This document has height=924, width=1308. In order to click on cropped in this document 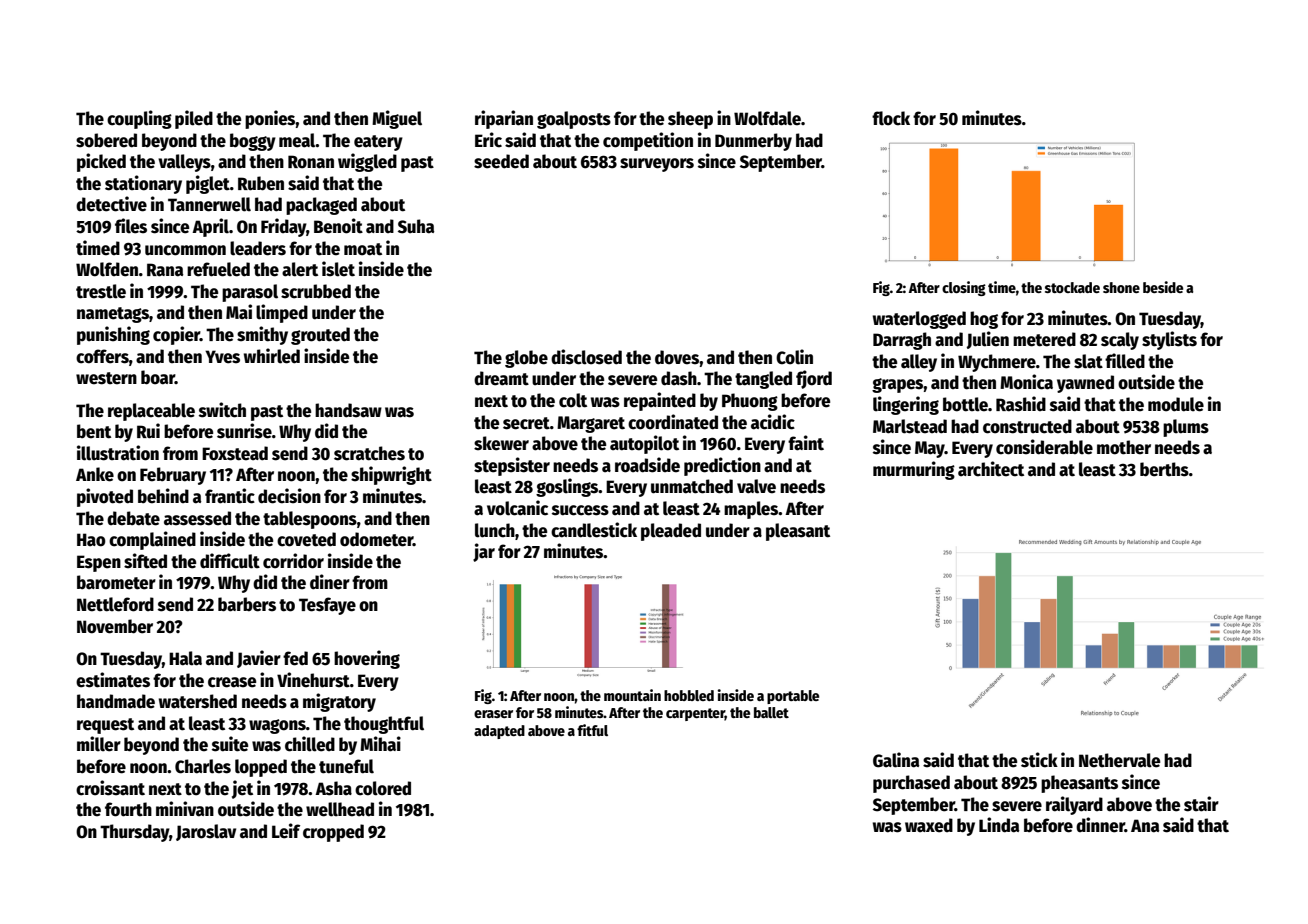, I will do `click(333, 833)`.
